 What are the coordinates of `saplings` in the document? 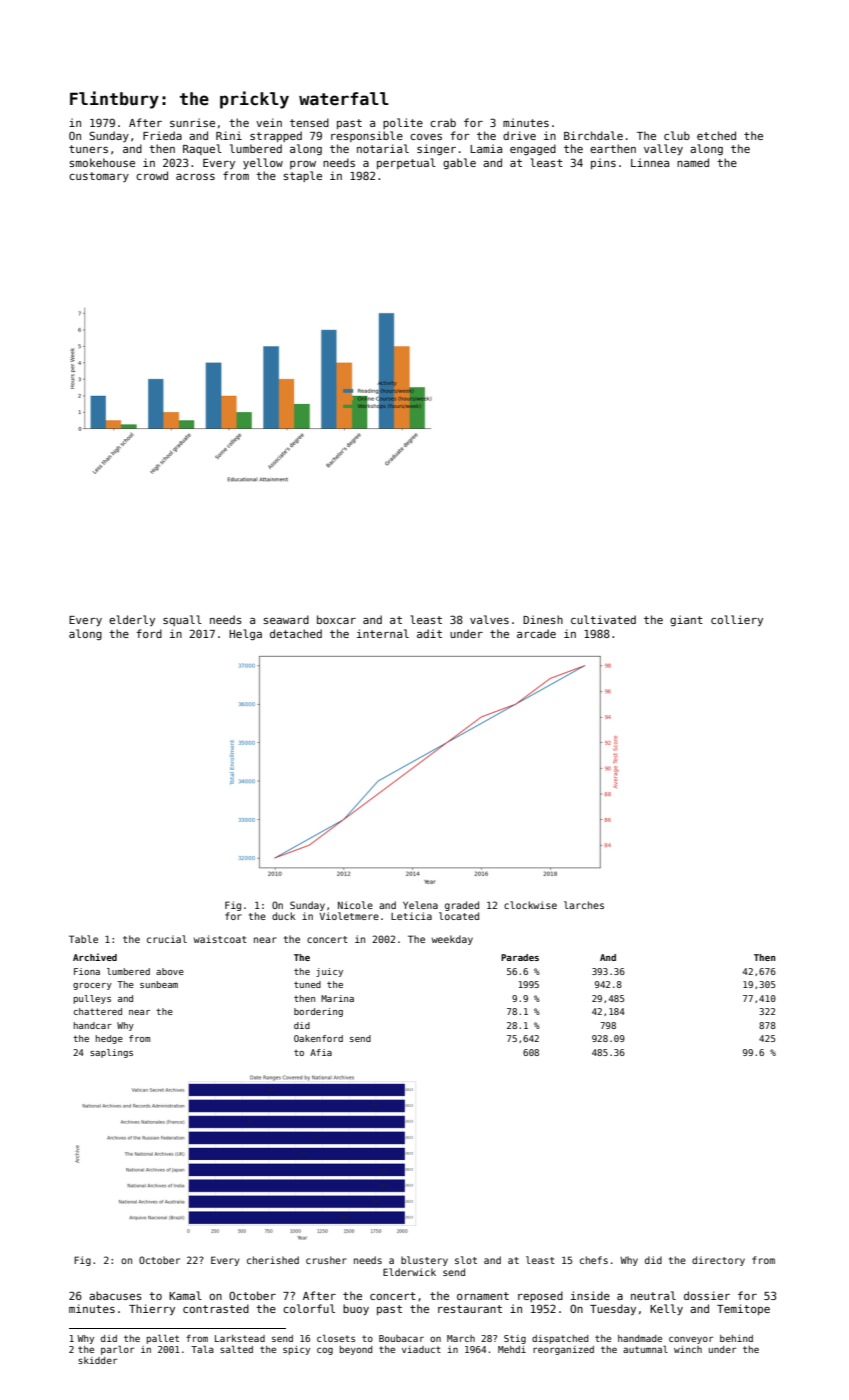 It's located at (111, 1053).
